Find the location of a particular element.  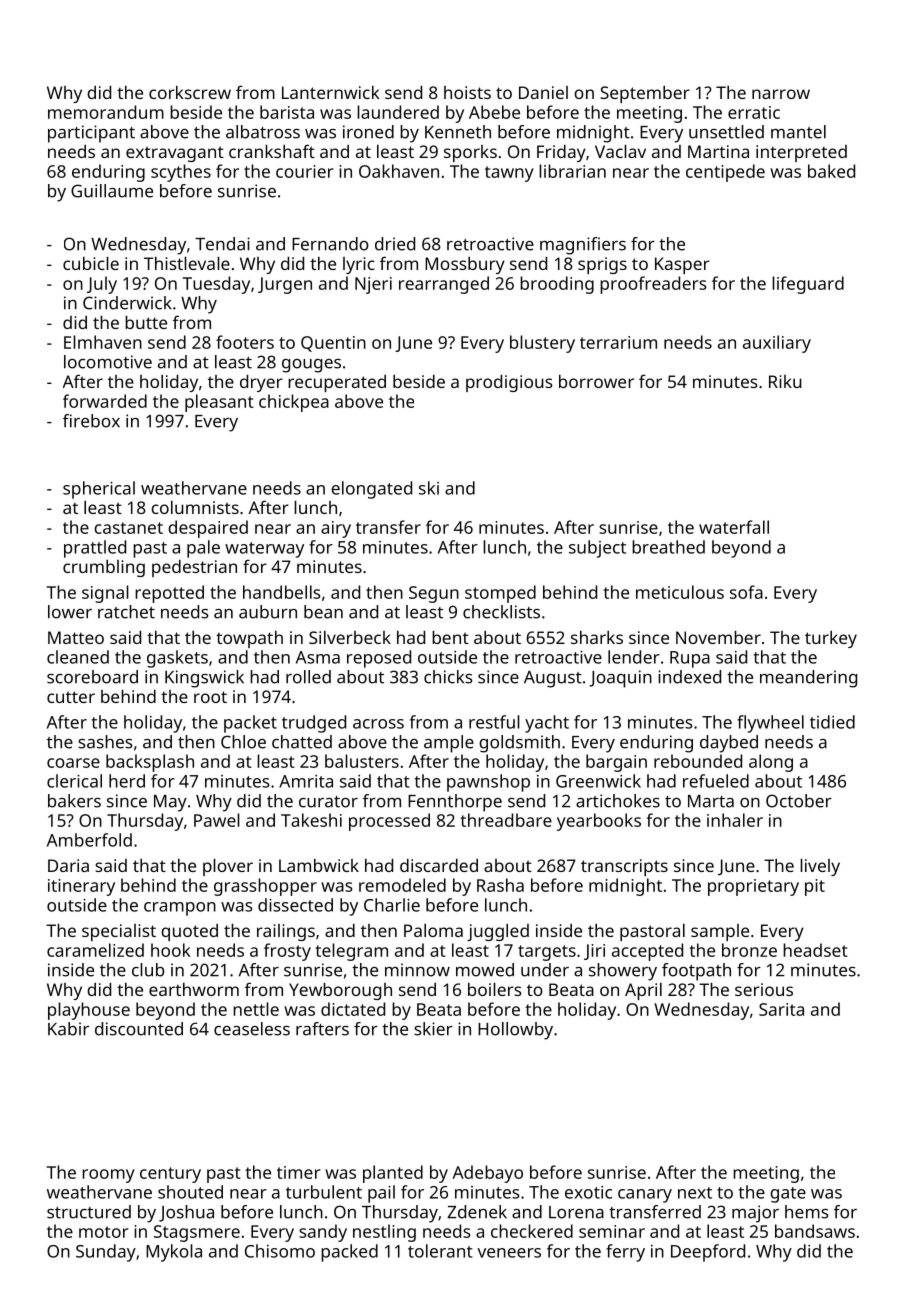

corkscrew is located at coordinates (190, 92).
